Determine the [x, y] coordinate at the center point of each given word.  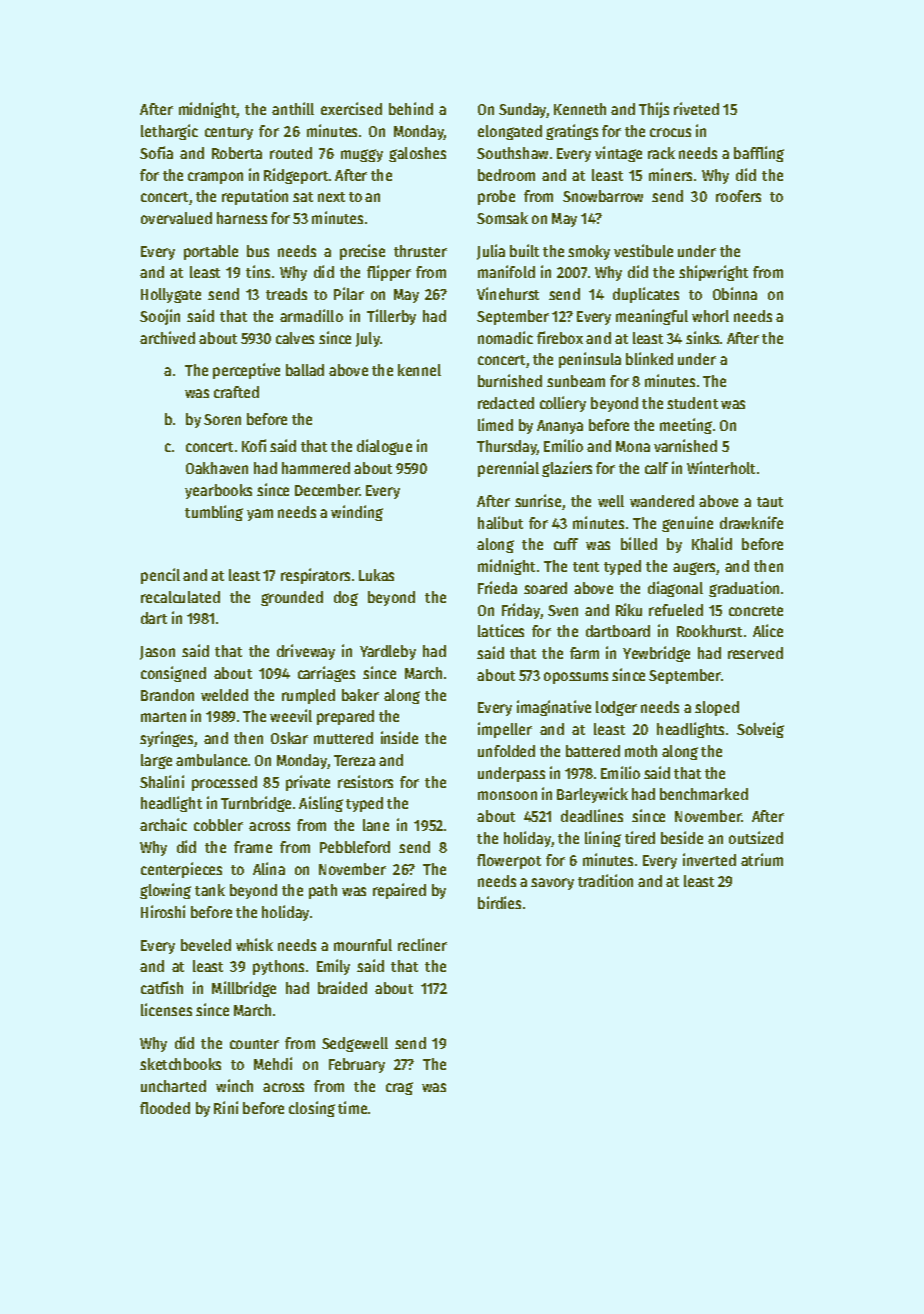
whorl [710, 316]
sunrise [538, 500]
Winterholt [721, 467]
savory [552, 884]
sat [303, 197]
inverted [709, 859]
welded [224, 695]
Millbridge [244, 989]
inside [399, 737]
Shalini [162, 781]
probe [496, 197]
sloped [717, 708]
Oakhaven [217, 468]
